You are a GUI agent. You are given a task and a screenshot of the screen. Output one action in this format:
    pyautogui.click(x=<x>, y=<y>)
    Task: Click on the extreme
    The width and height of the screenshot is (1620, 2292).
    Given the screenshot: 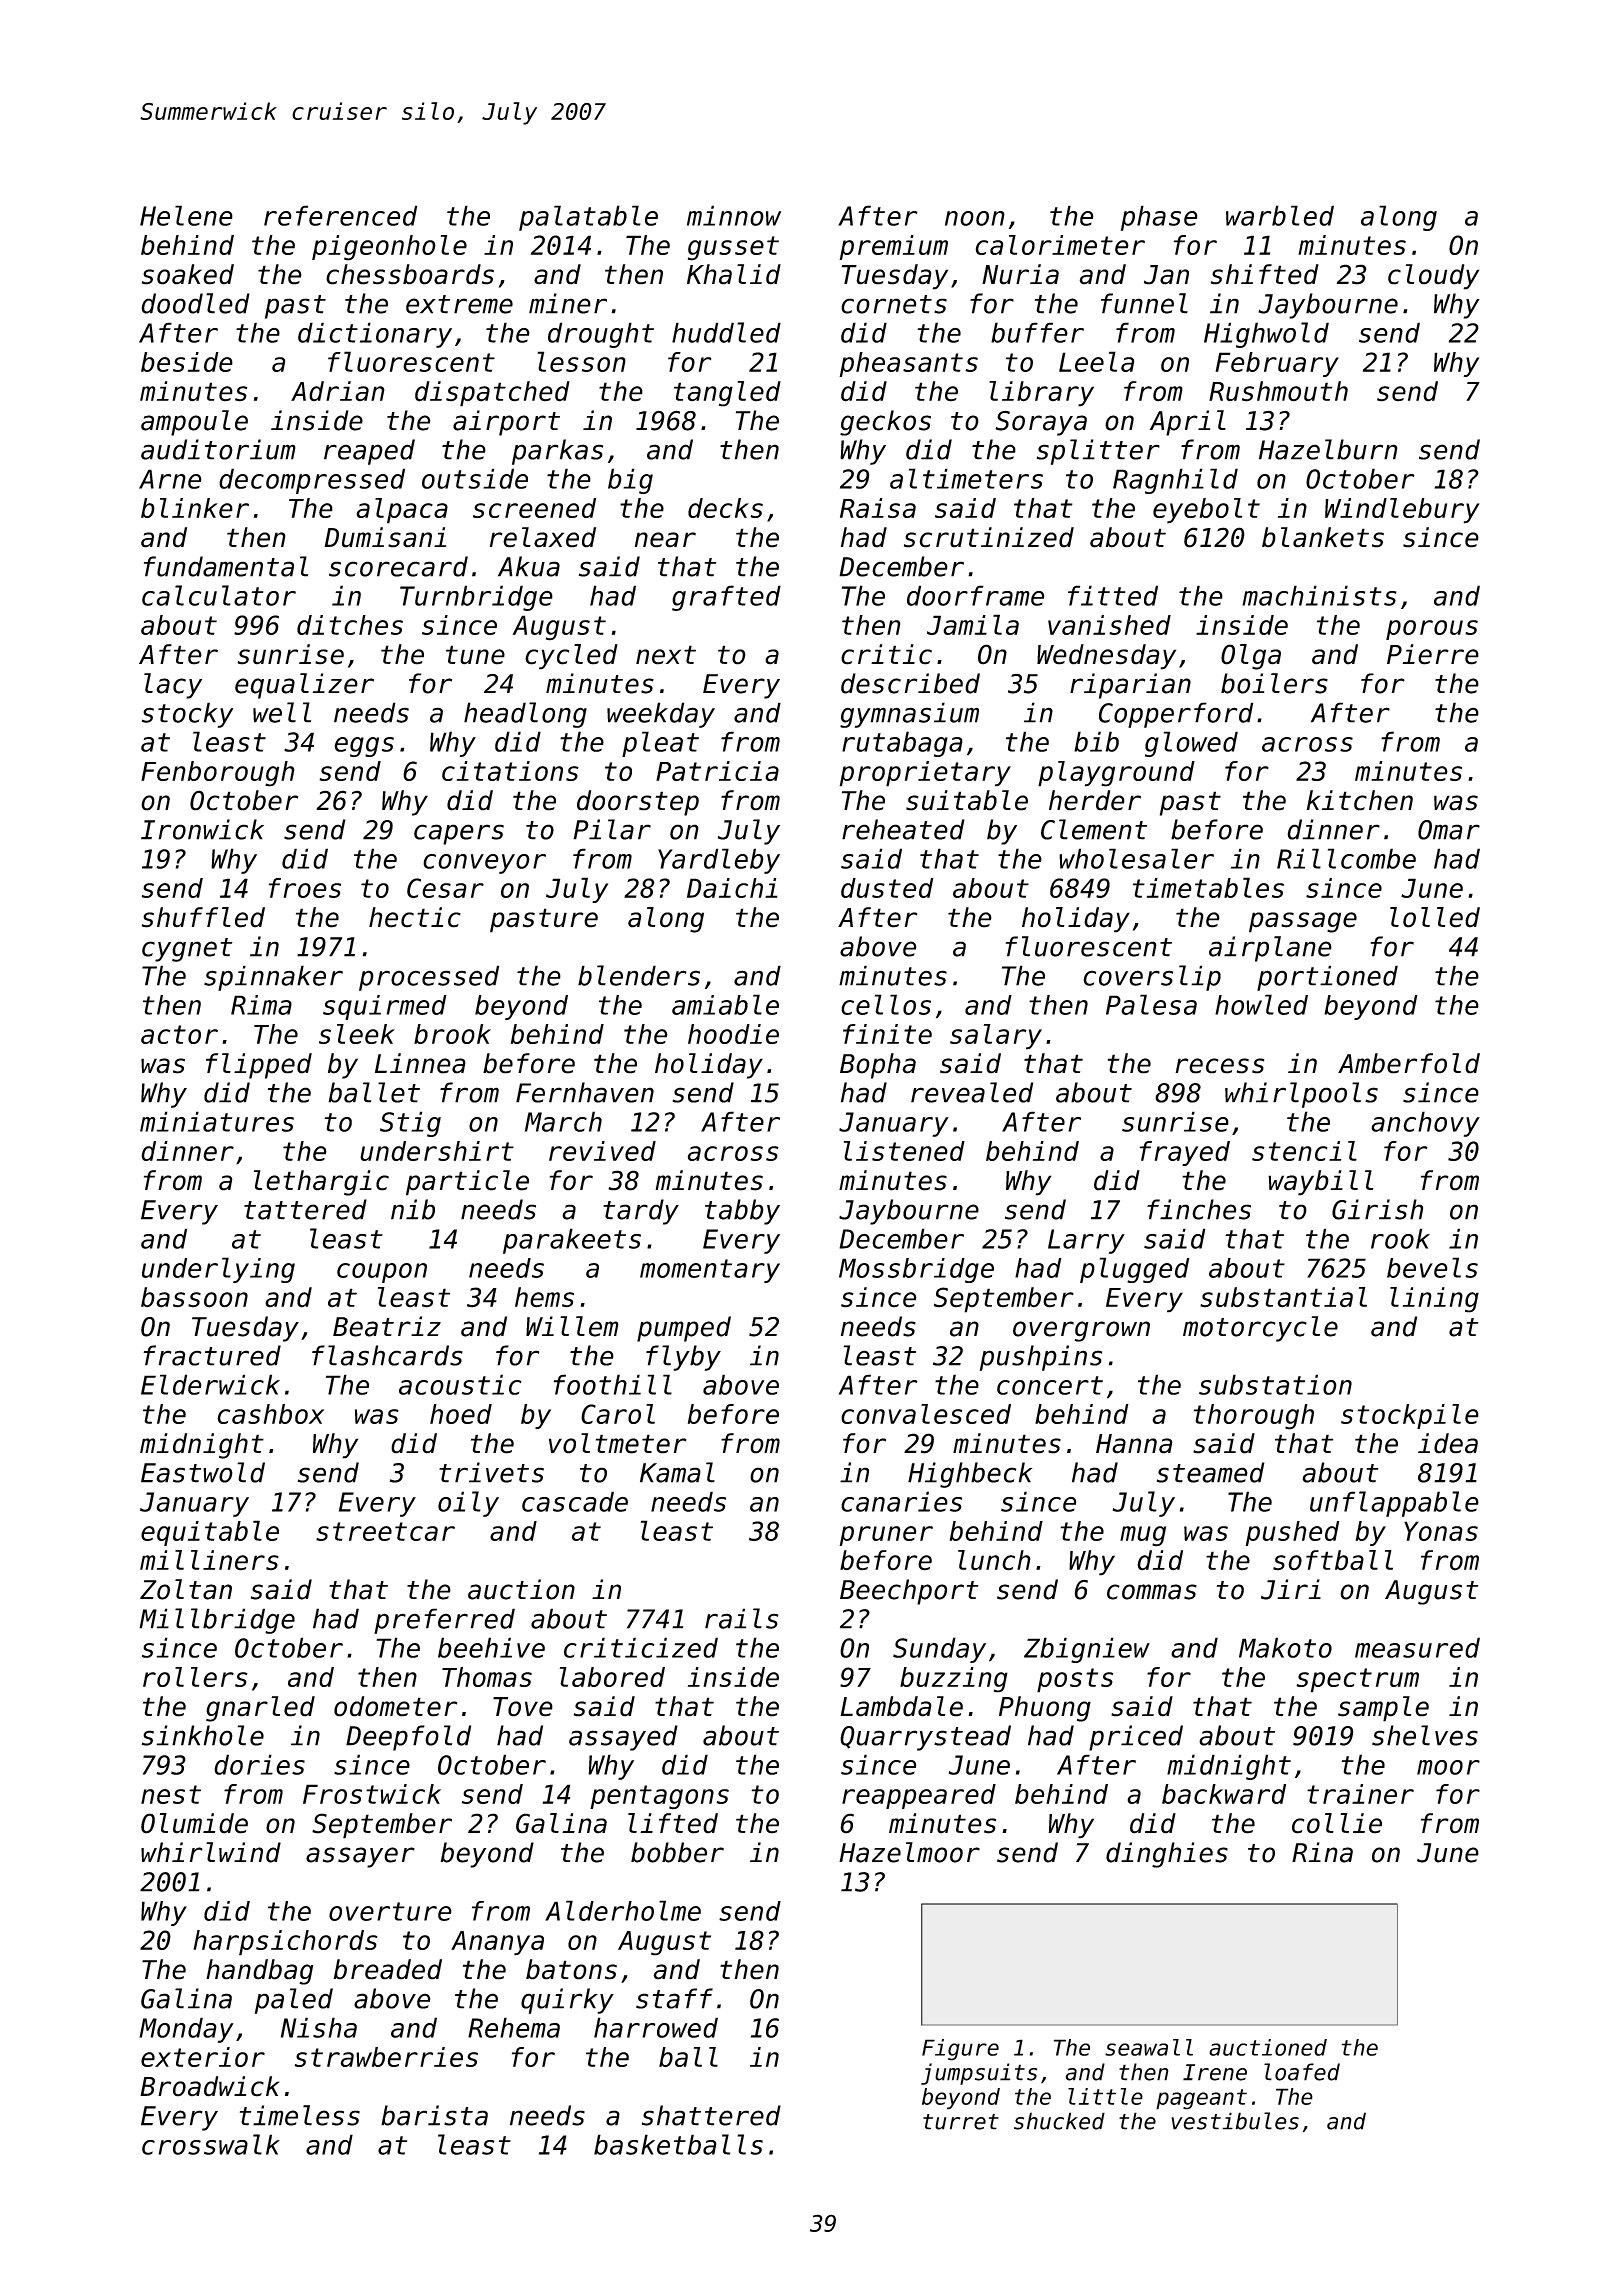 What is the action you would take?
    pyautogui.click(x=459, y=304)
